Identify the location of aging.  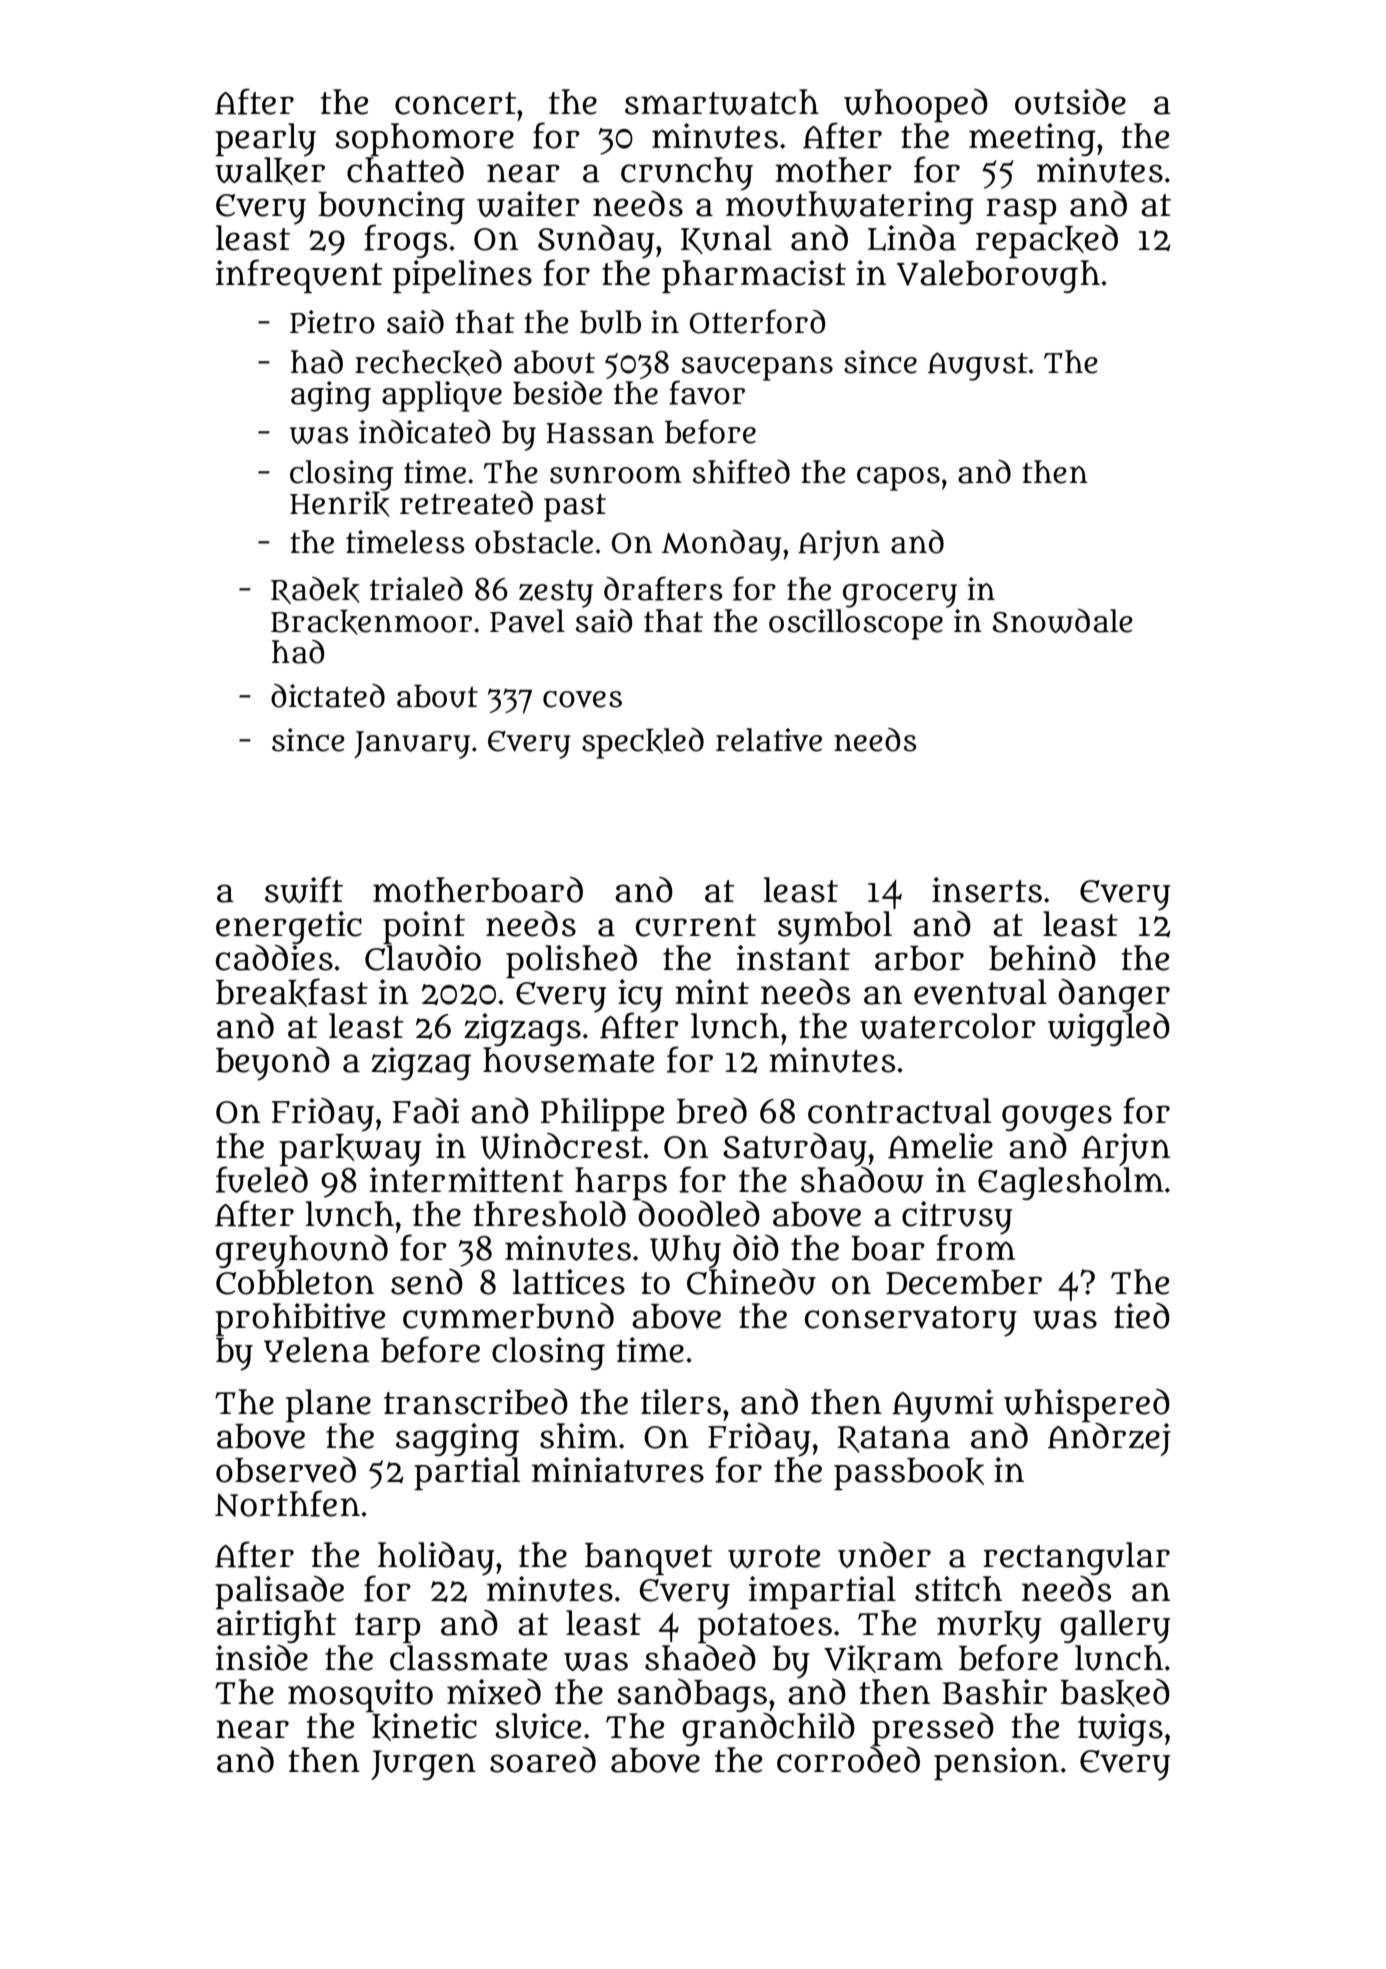
(331, 396).
